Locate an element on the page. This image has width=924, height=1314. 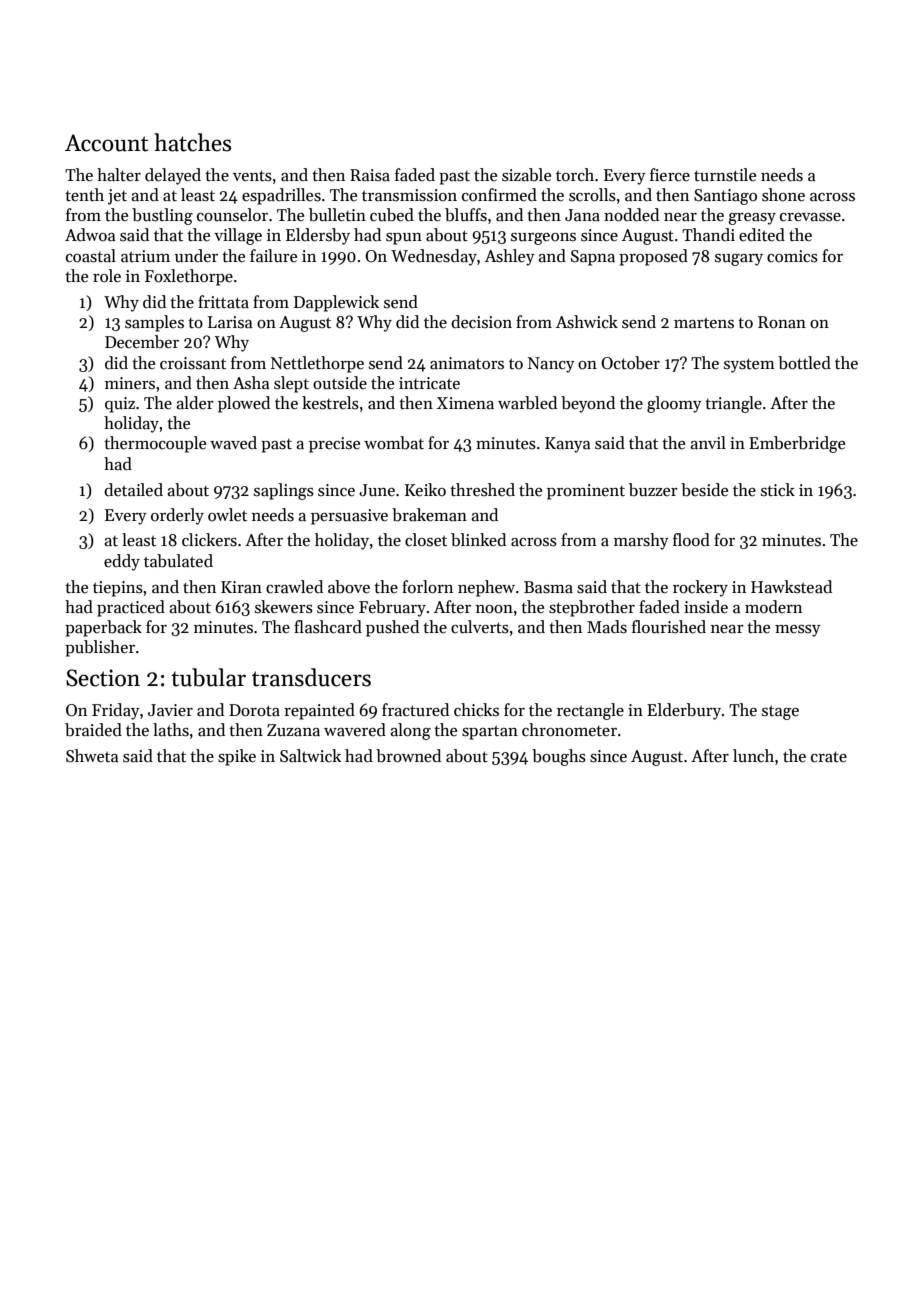
greasy is located at coordinates (752, 219).
